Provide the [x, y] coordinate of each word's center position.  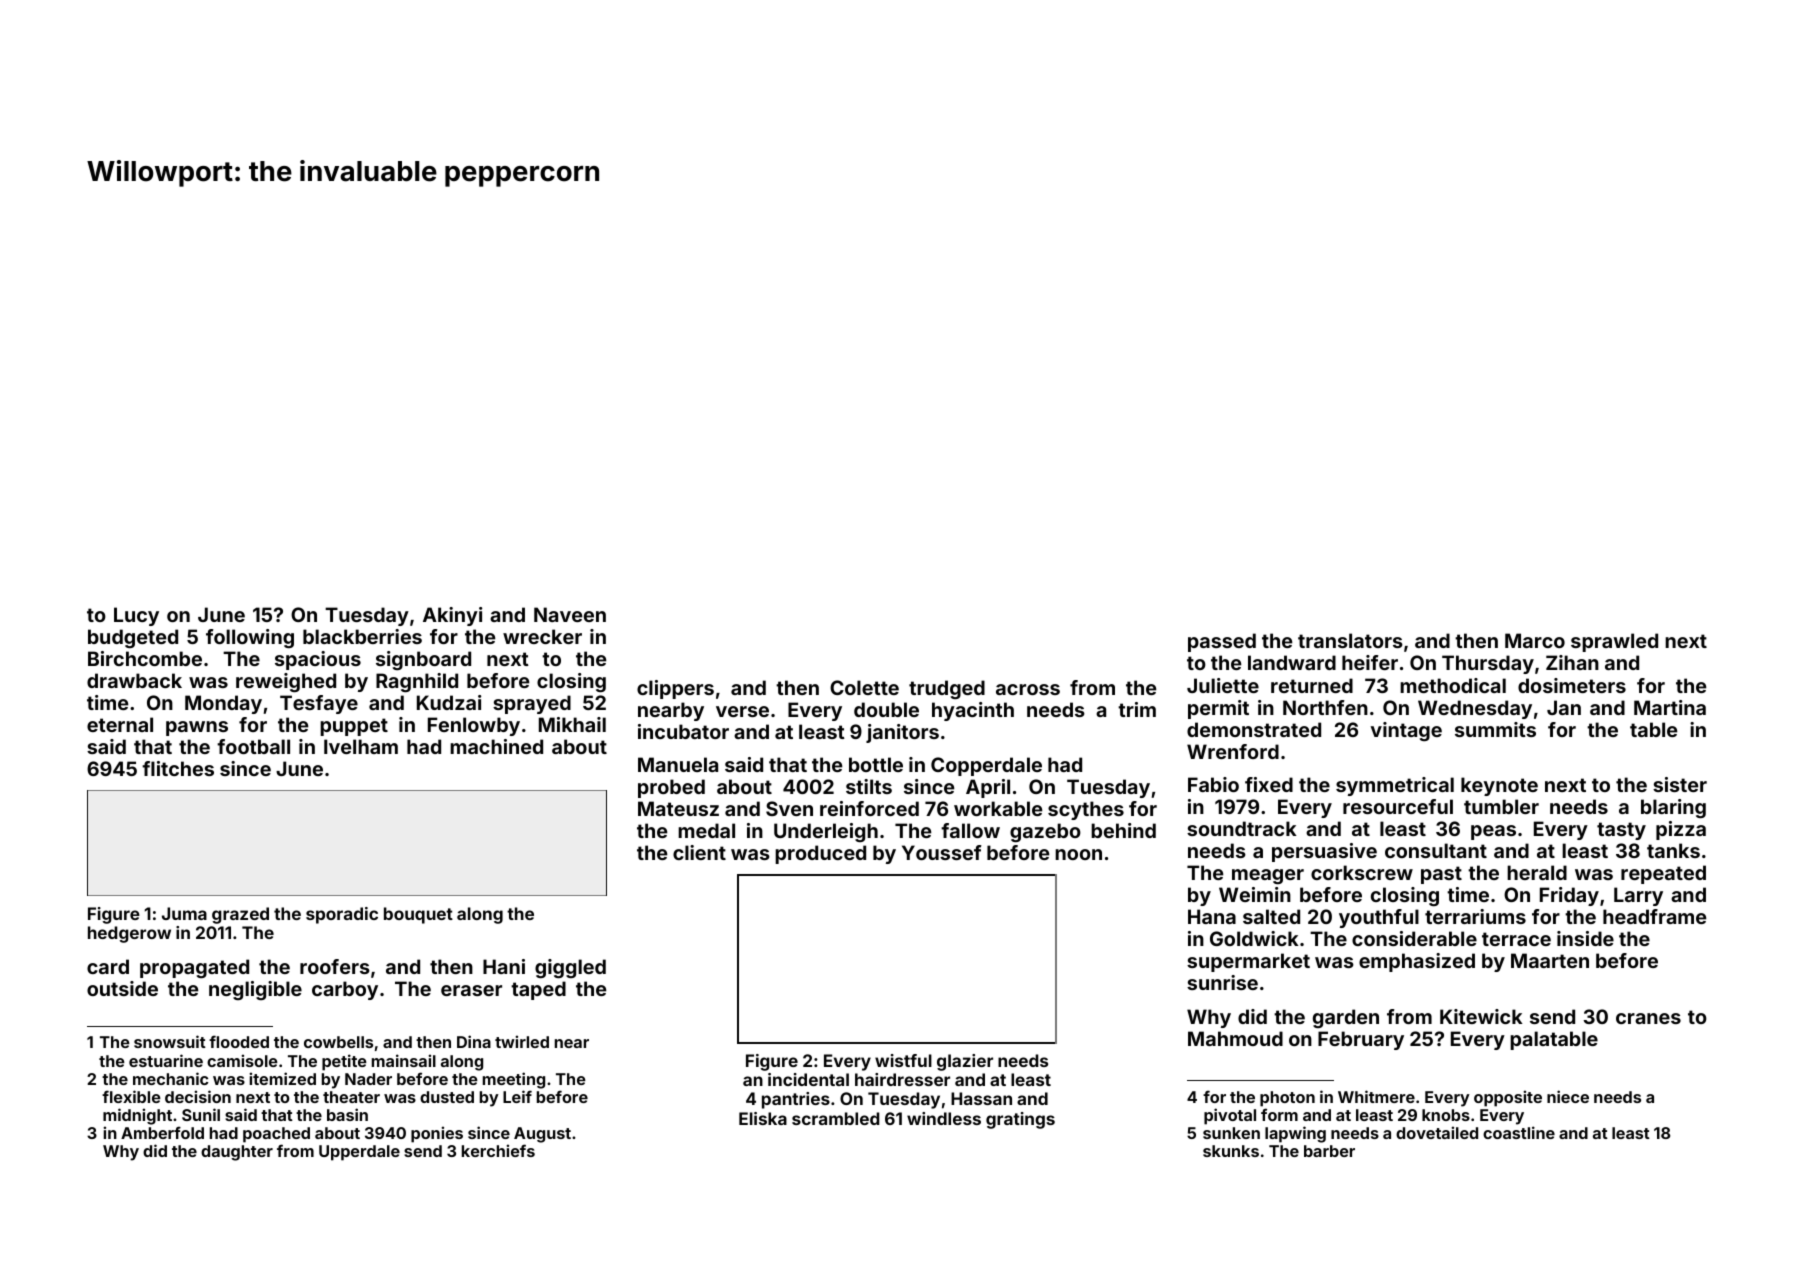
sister [1680, 784]
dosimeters [1572, 685]
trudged [947, 689]
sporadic [342, 915]
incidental [808, 1079]
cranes [1648, 1018]
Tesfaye [319, 704]
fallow [970, 830]
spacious [318, 660]
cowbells [338, 1042]
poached [276, 1135]
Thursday [1488, 664]
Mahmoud [1235, 1038]
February [1361, 1040]
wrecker [542, 636]
